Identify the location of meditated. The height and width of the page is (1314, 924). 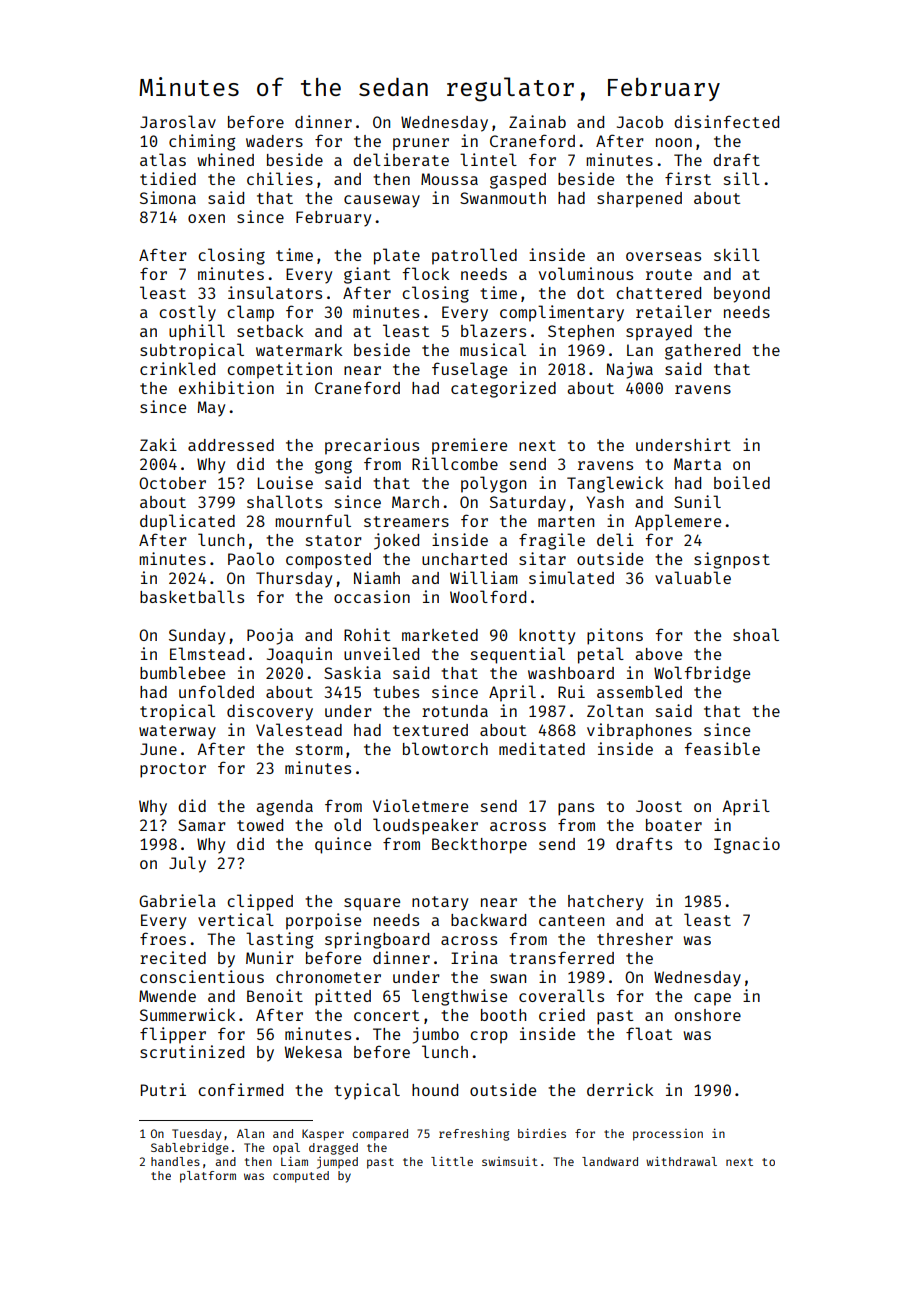
(542, 748).
